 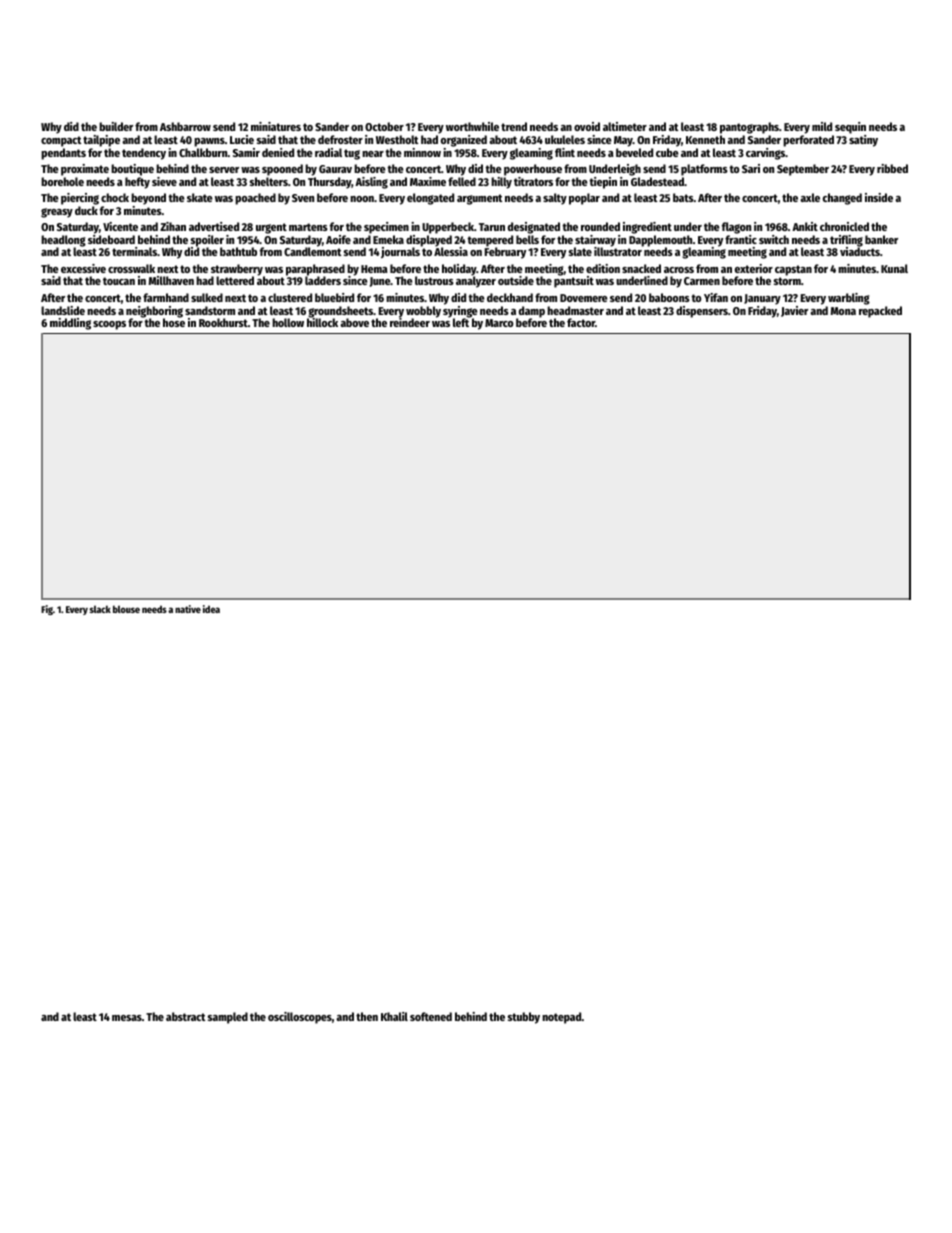 I want to click on notepad, so click(x=562, y=1018).
